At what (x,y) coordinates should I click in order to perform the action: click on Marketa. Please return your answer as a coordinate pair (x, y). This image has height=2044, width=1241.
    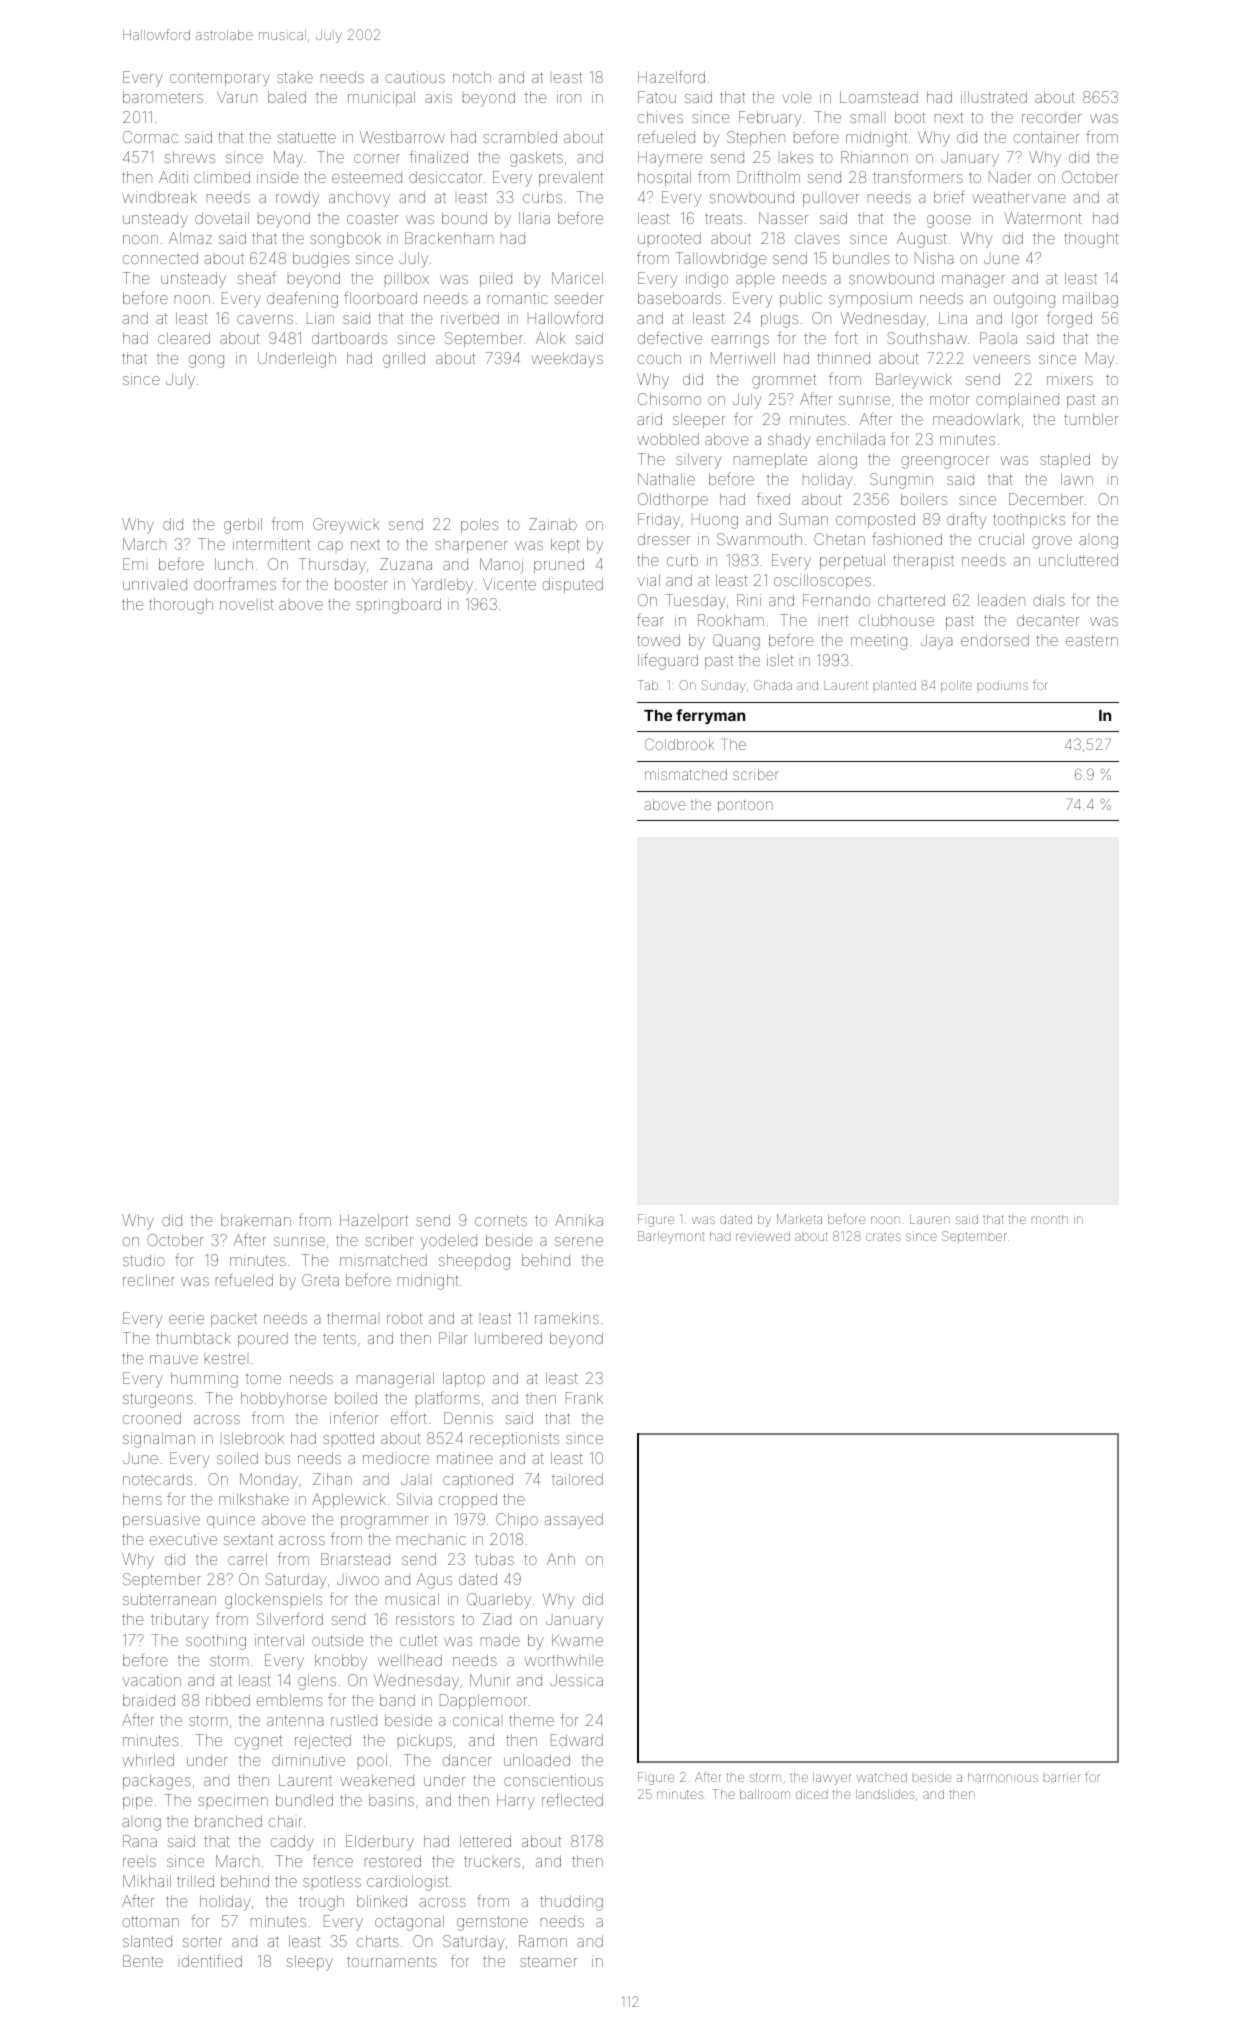
    Looking at the image, I should click on (799, 1219).
